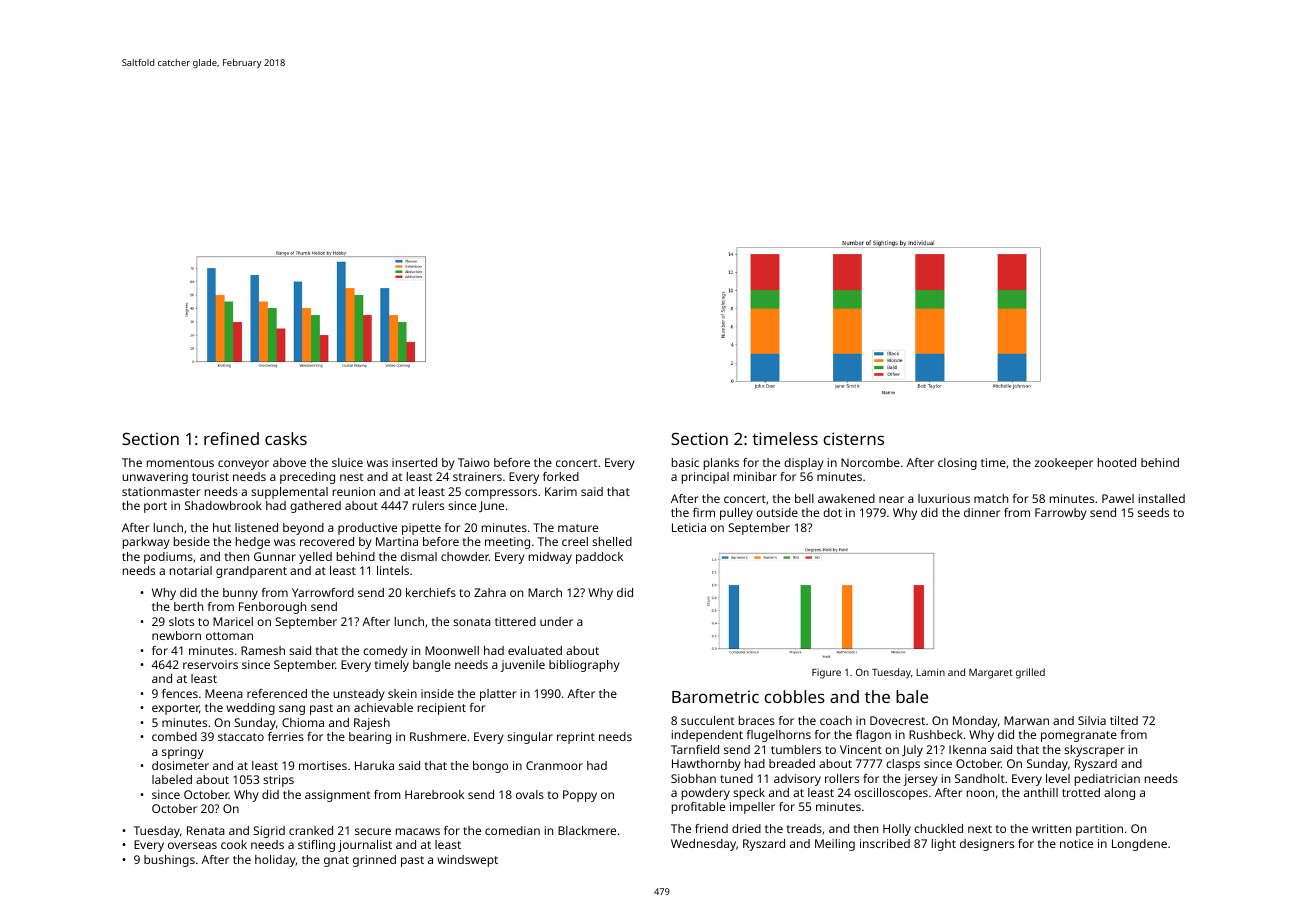  Describe the element at coordinates (599, 558) in the document. I see `paddock` at that location.
